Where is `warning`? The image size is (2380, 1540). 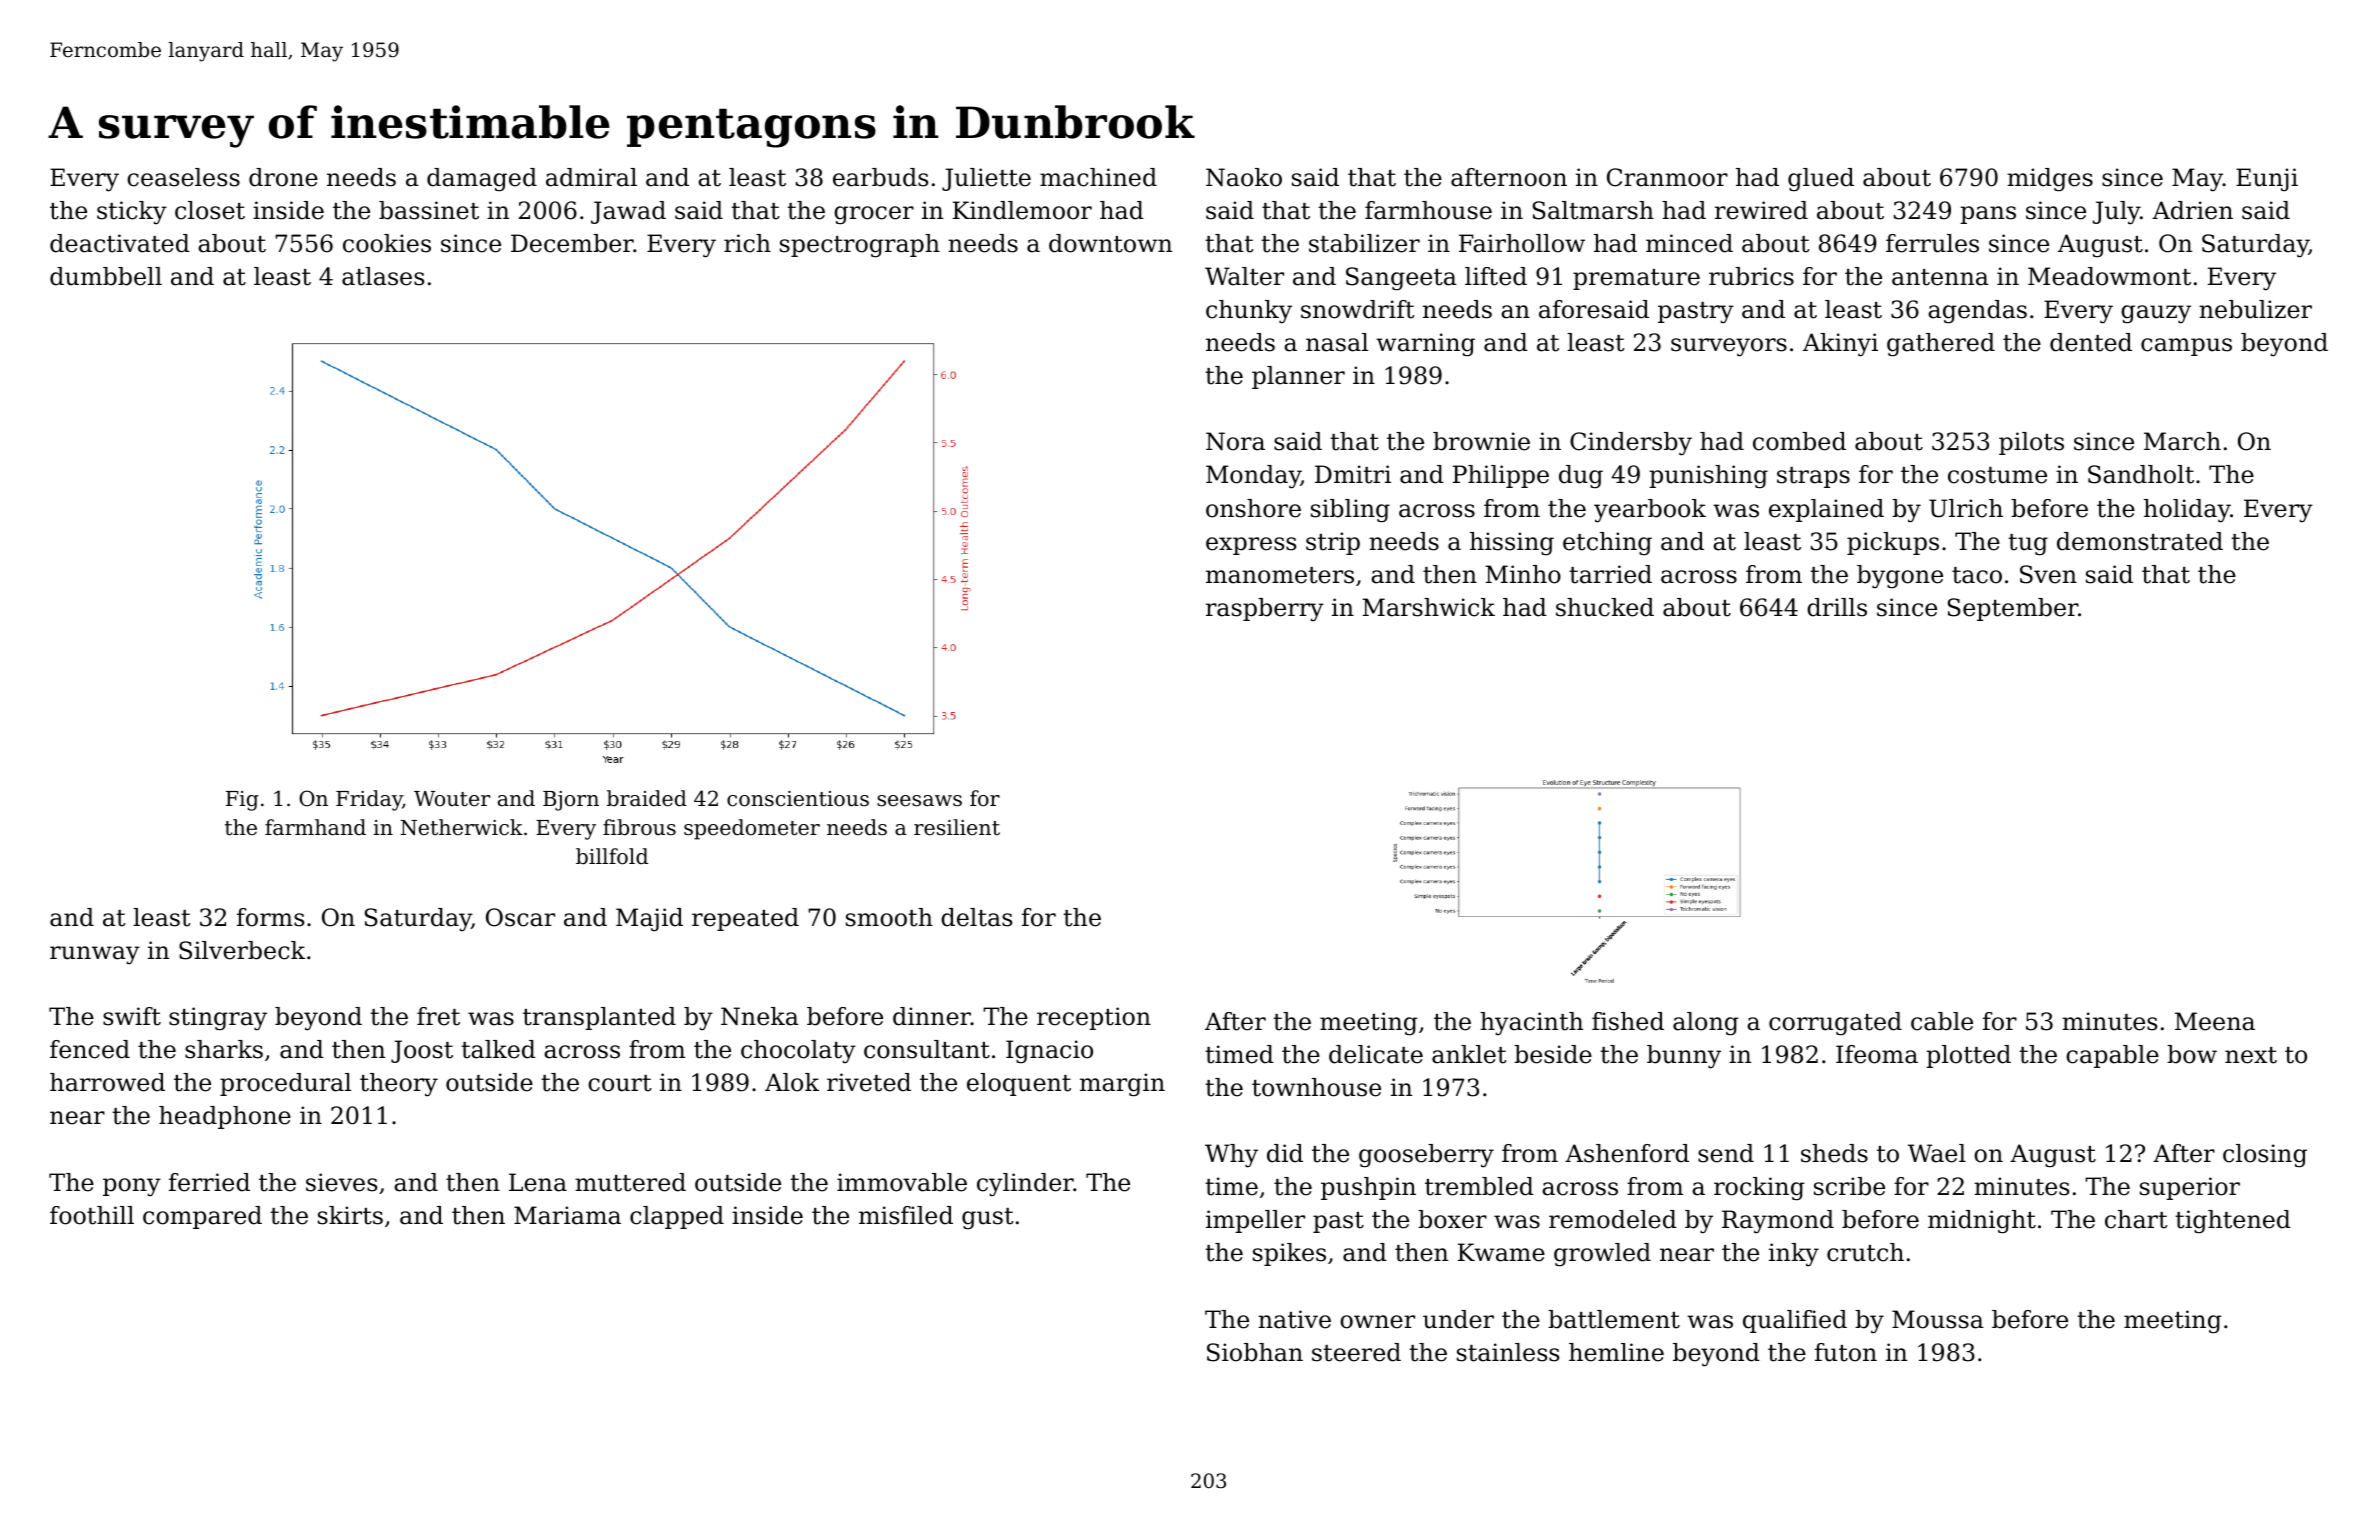 warning is located at coordinates (1425, 345).
